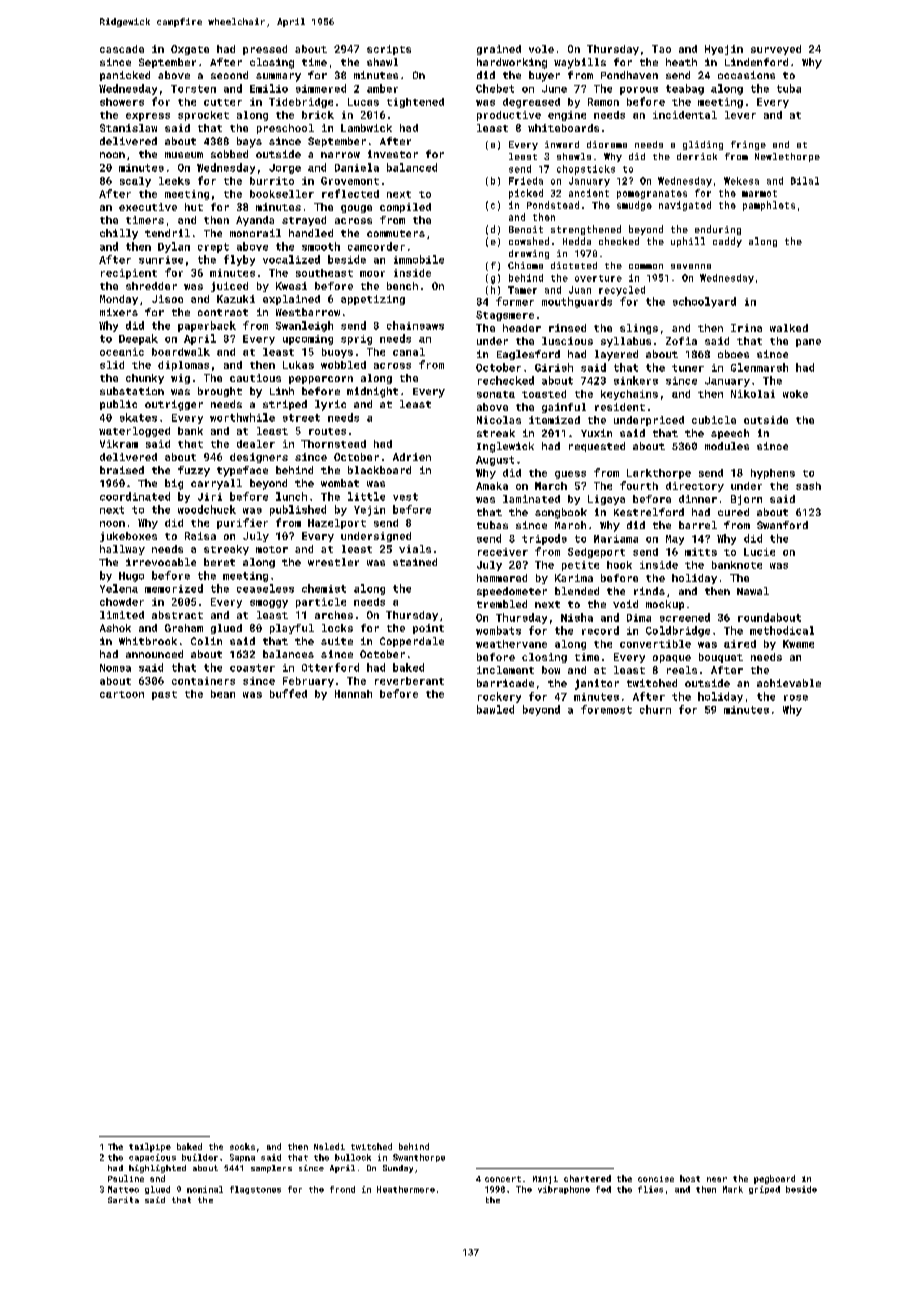  I want to click on frond, so click(342, 1189).
